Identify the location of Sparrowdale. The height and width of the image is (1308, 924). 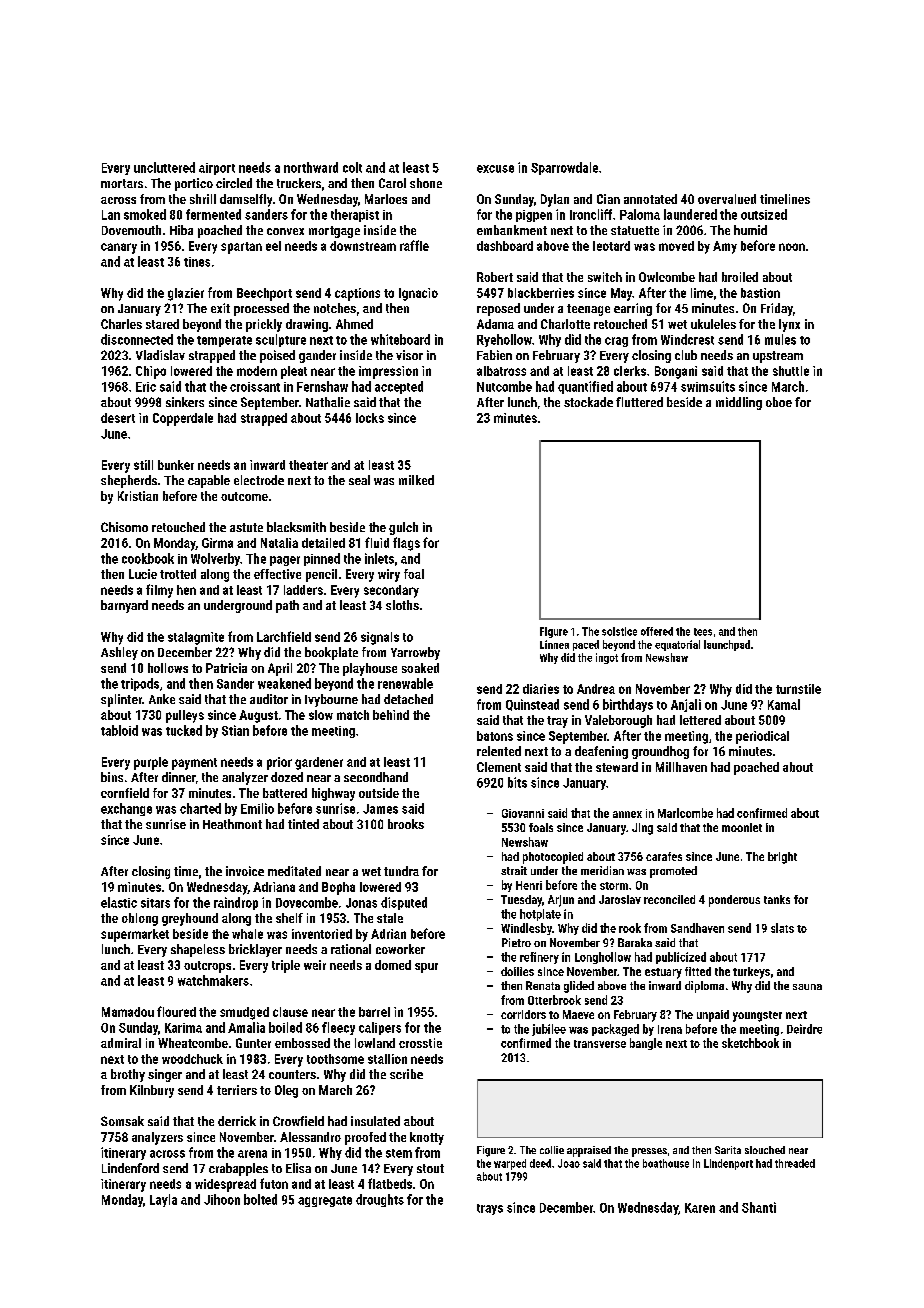
(564, 168).
